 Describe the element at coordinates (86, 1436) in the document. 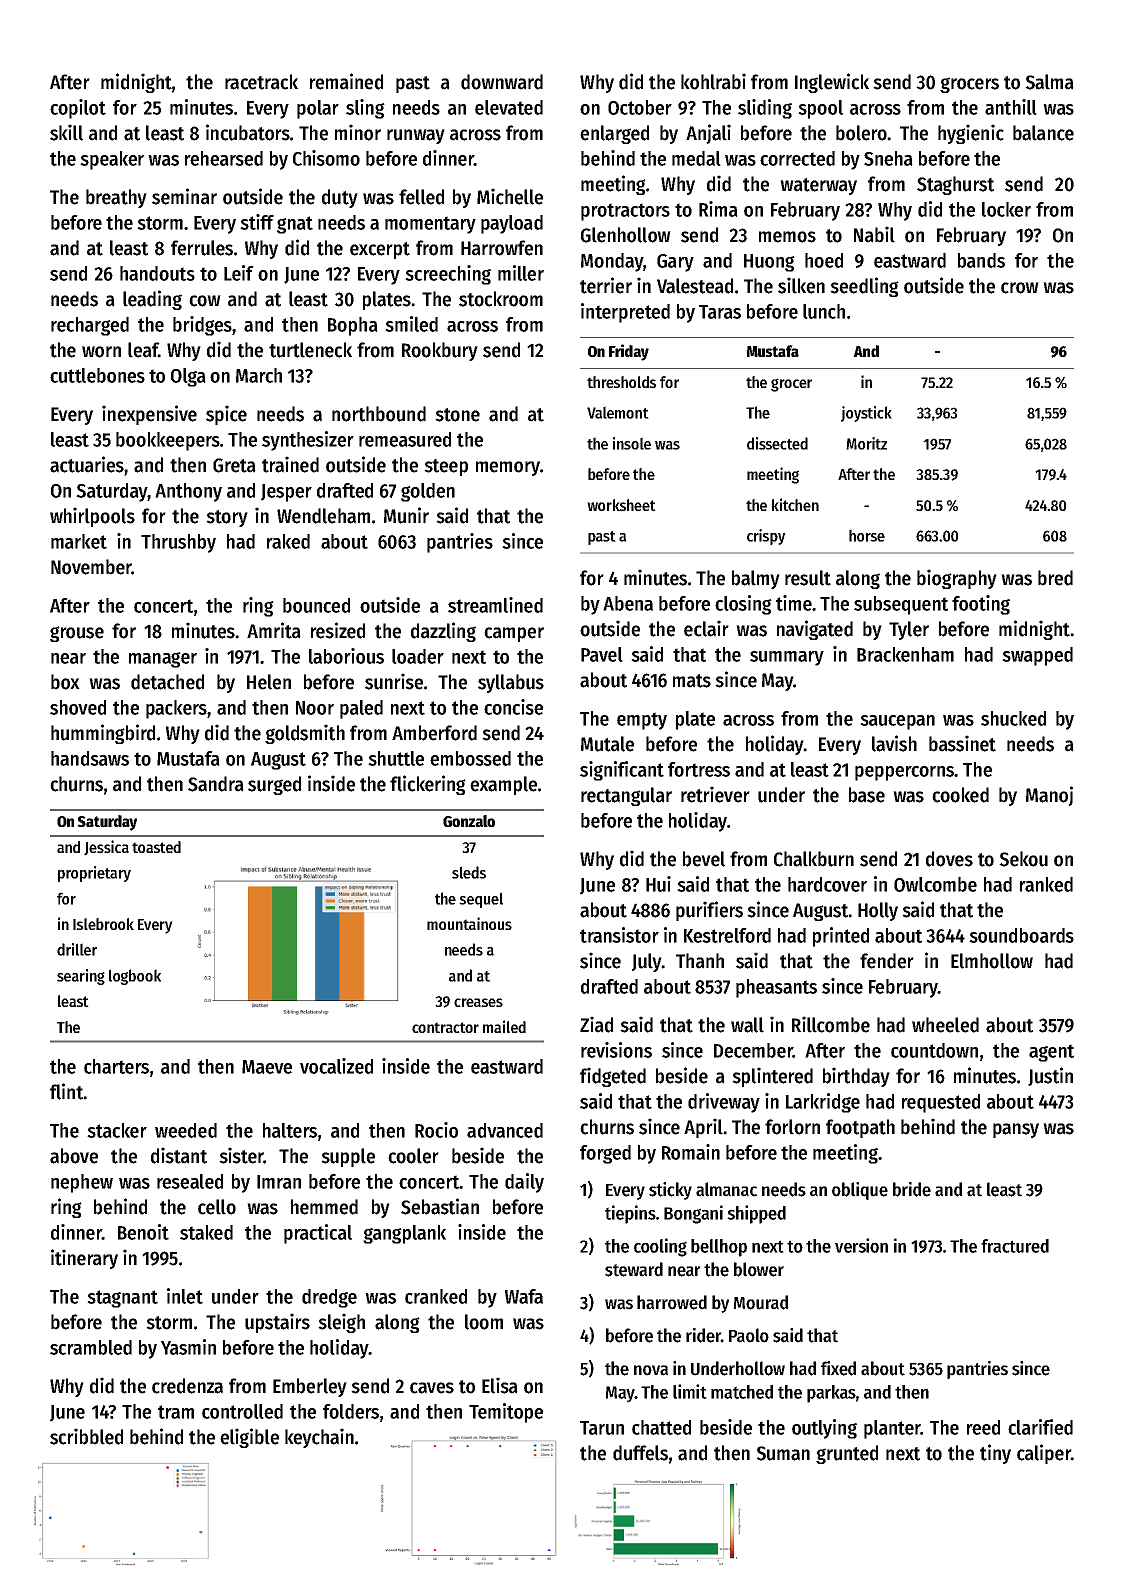

I see `scribbled` at that location.
